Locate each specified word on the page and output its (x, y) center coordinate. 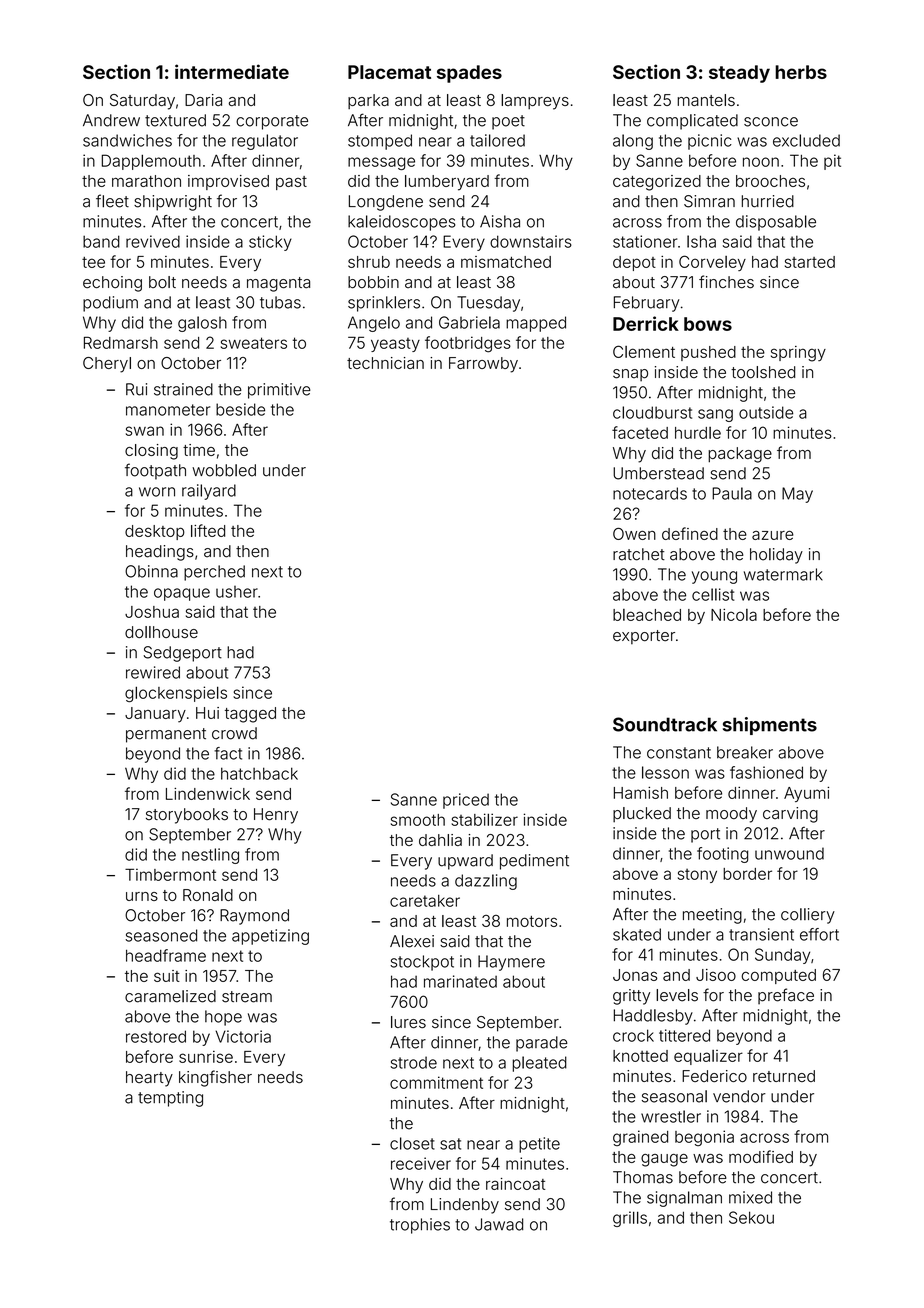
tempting (170, 1099)
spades (469, 74)
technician (385, 363)
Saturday (142, 102)
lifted (208, 530)
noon (761, 162)
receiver (421, 1163)
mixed (750, 1197)
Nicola (734, 615)
